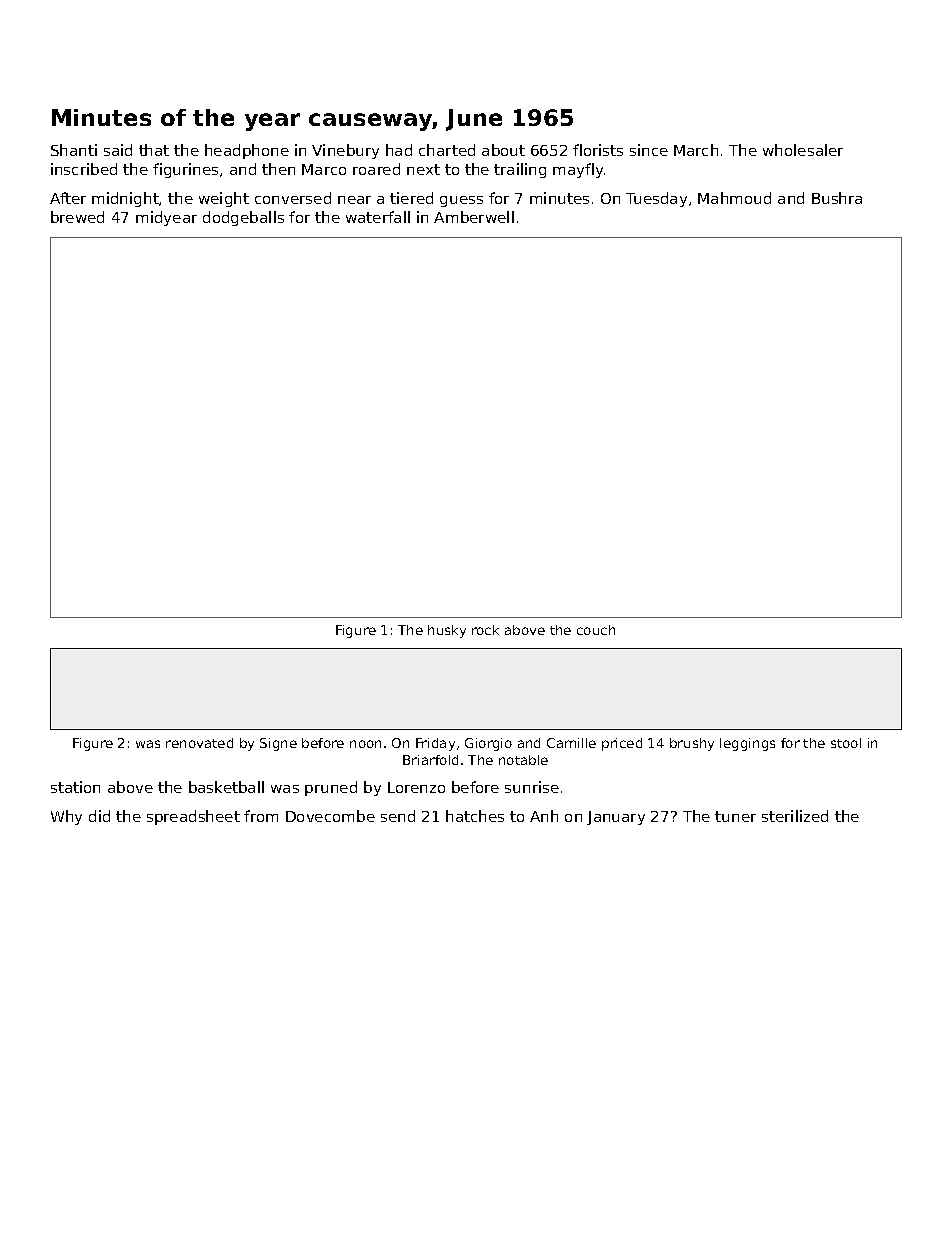 The image size is (952, 1233). I want to click on husky, so click(447, 631).
